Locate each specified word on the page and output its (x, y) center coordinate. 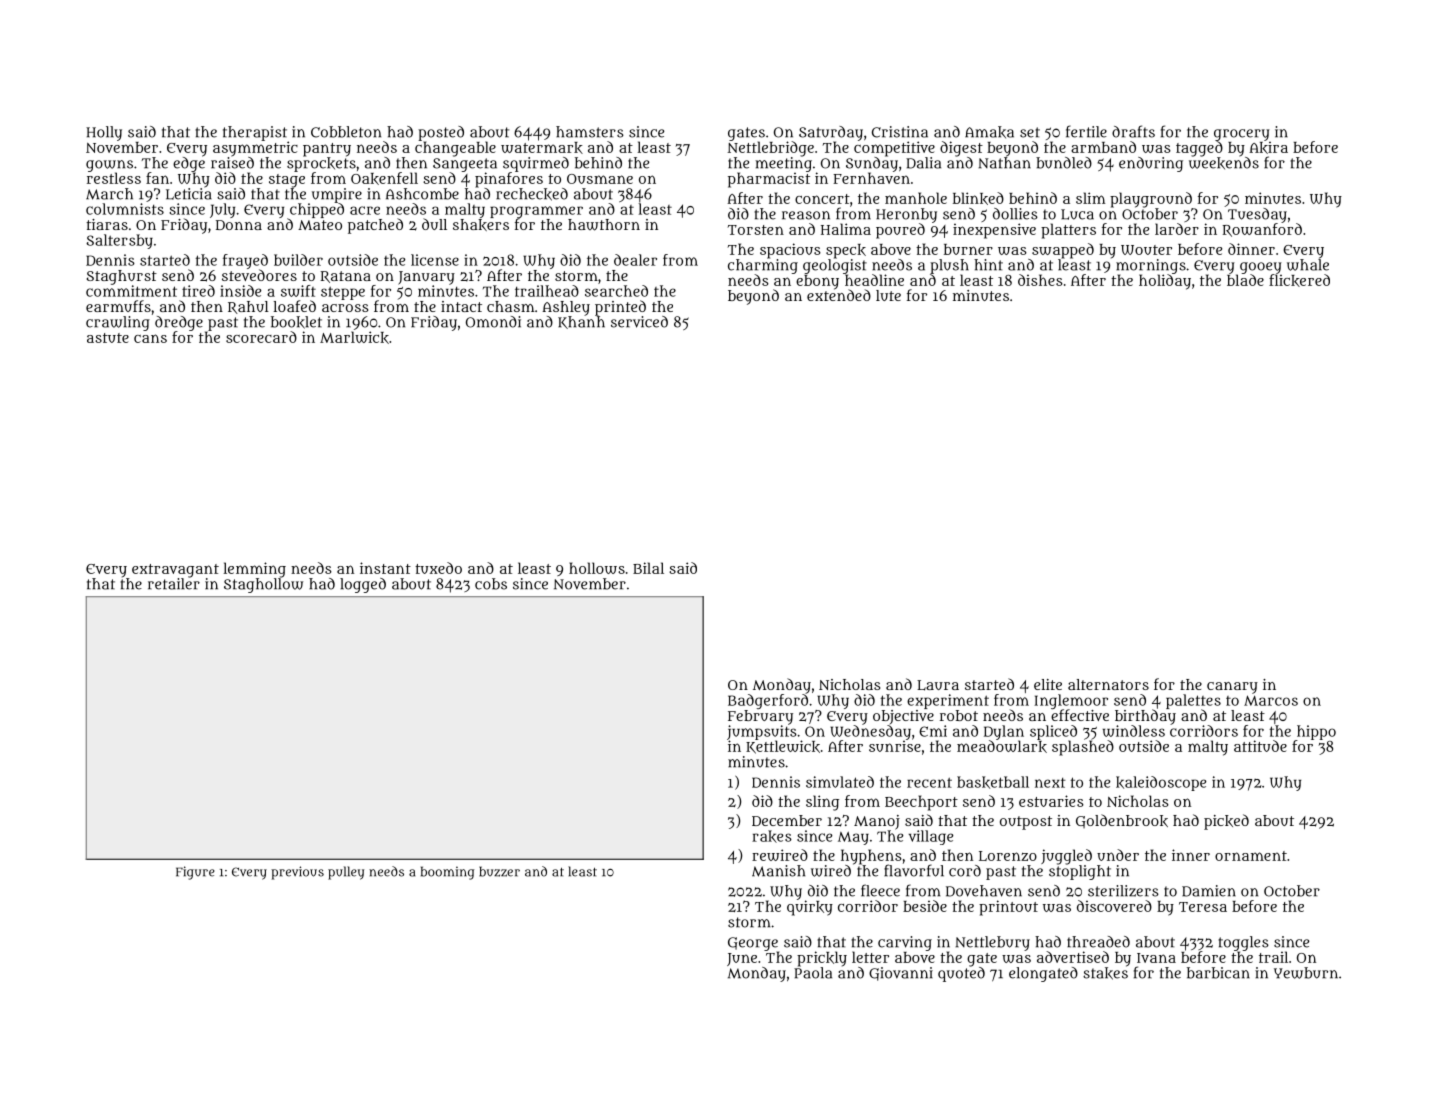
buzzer (499, 871)
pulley (346, 873)
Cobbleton (346, 132)
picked (1226, 822)
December (787, 820)
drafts (1133, 131)
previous (297, 873)
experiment (948, 701)
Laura (938, 685)
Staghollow (263, 585)
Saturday (831, 133)
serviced (639, 322)
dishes (1040, 280)
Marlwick (354, 337)
